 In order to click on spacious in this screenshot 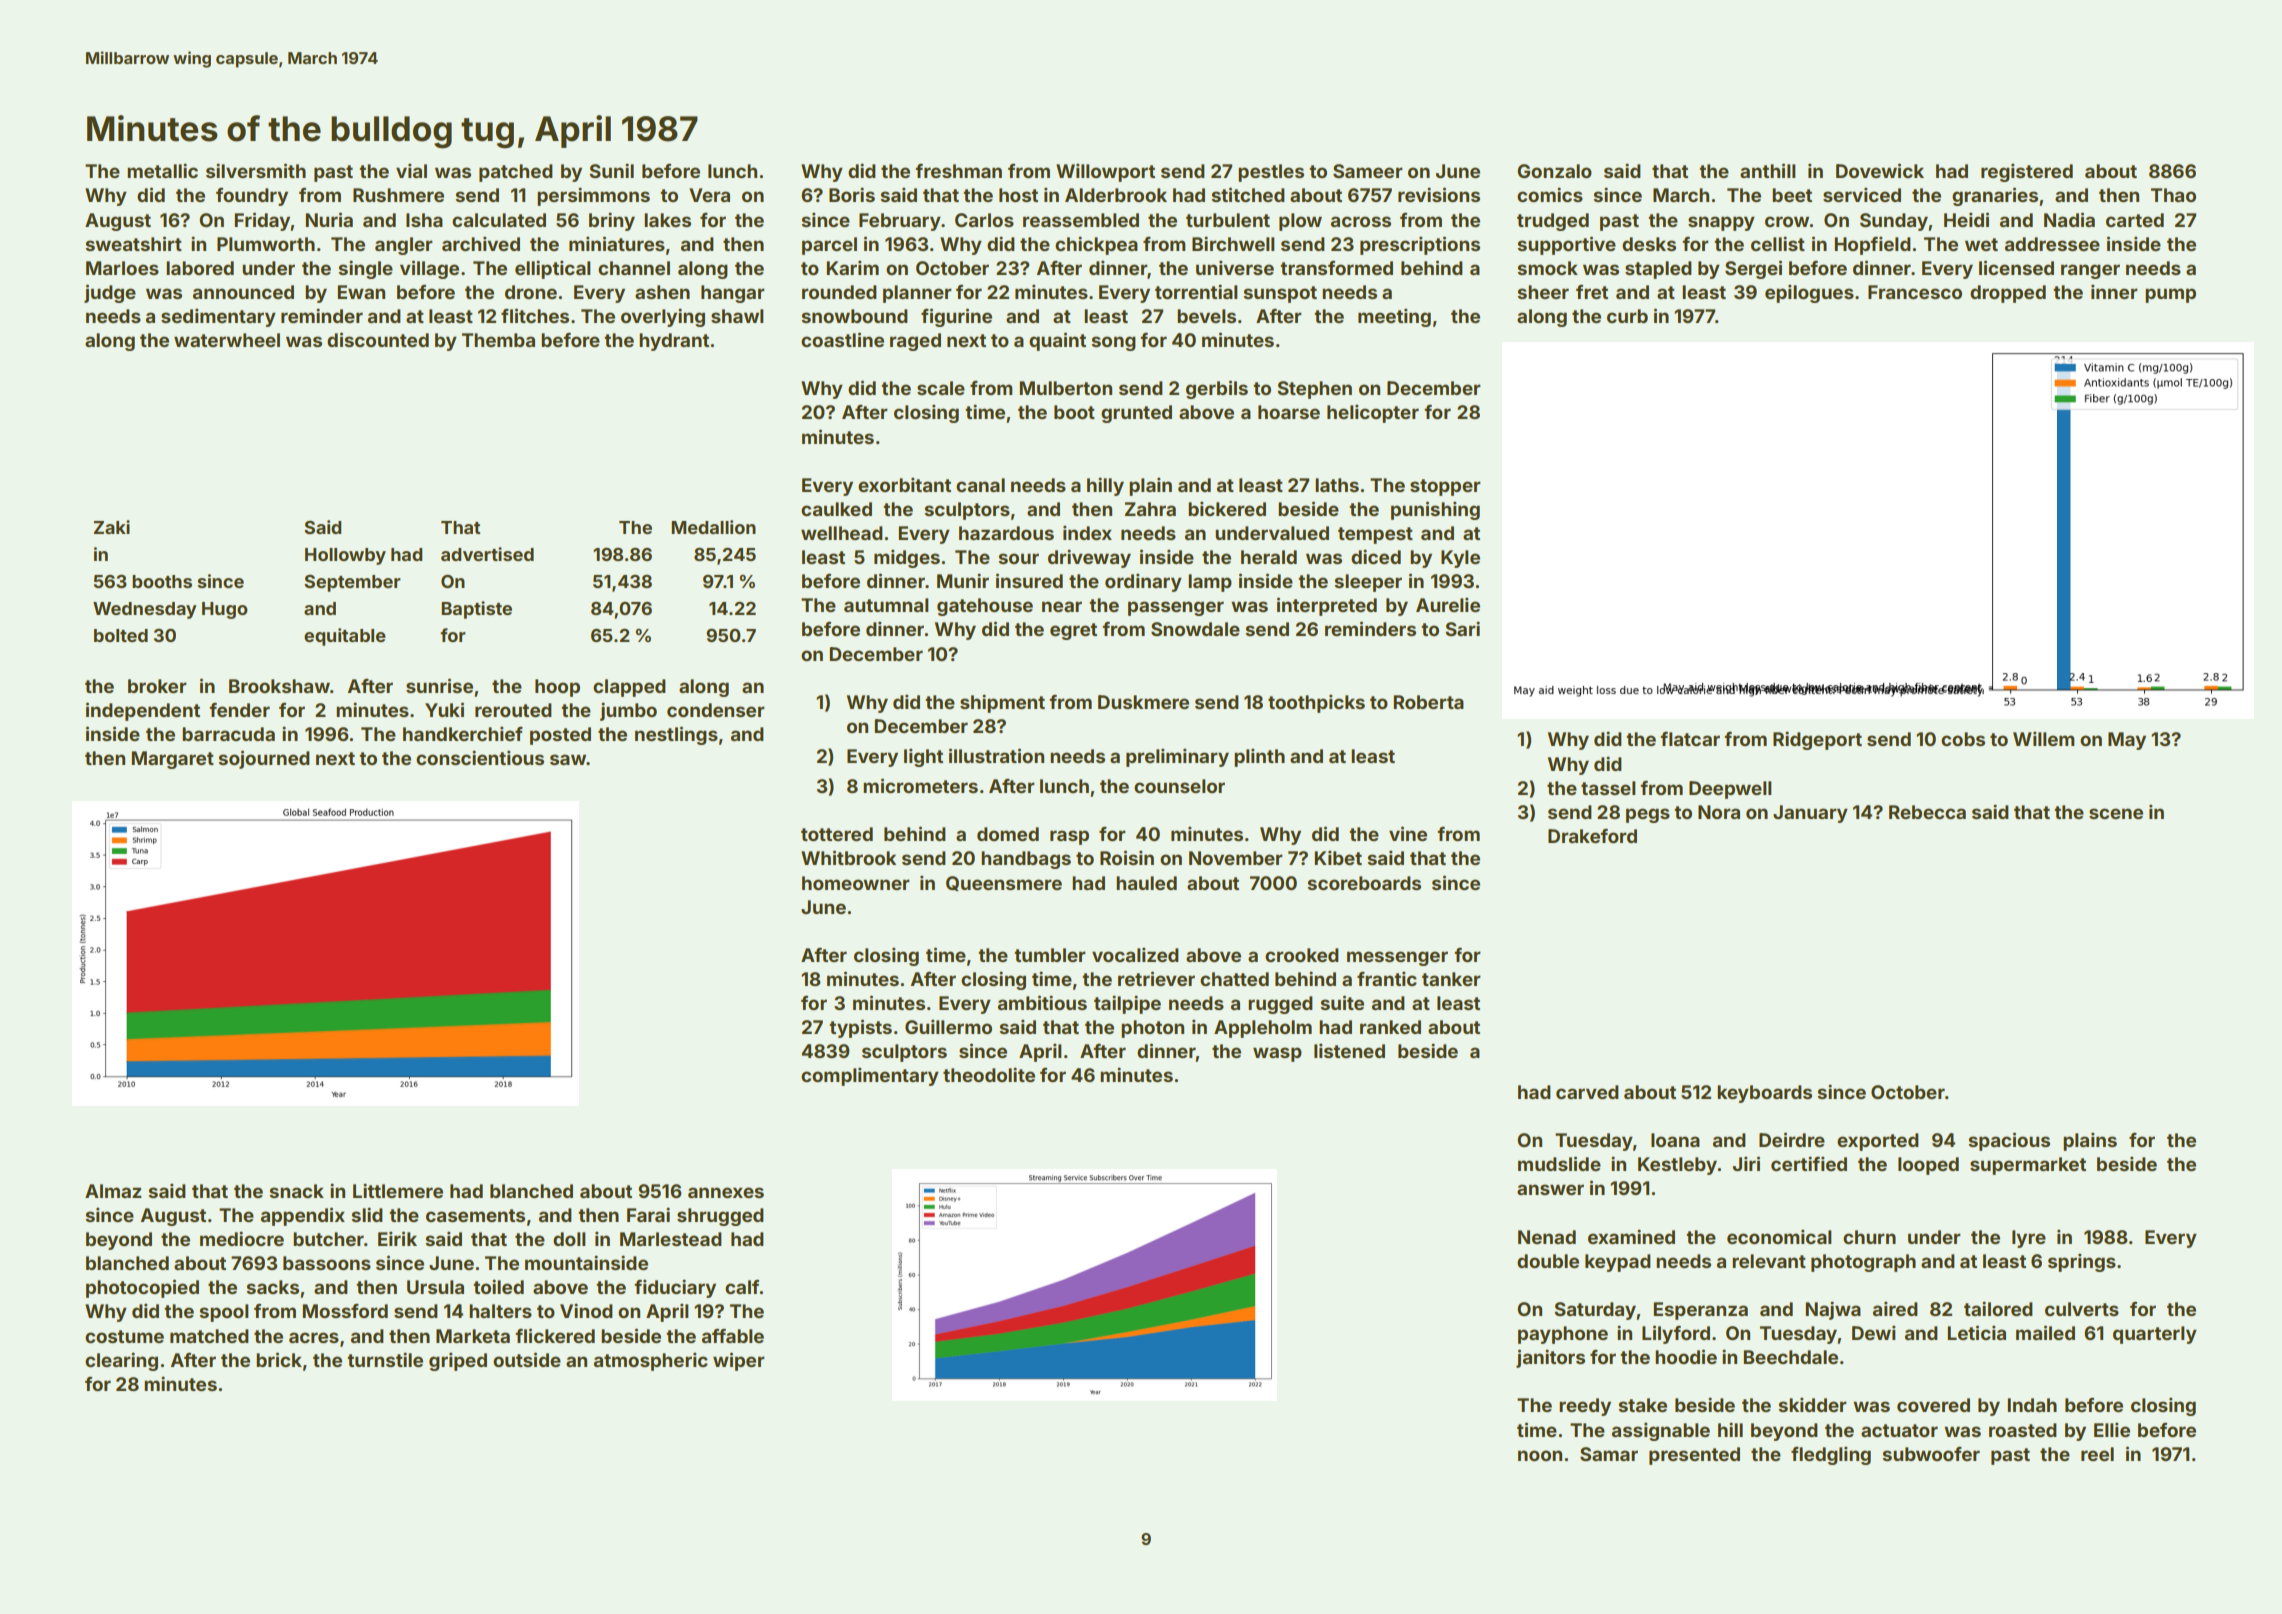, I will do `click(2009, 1141)`.
